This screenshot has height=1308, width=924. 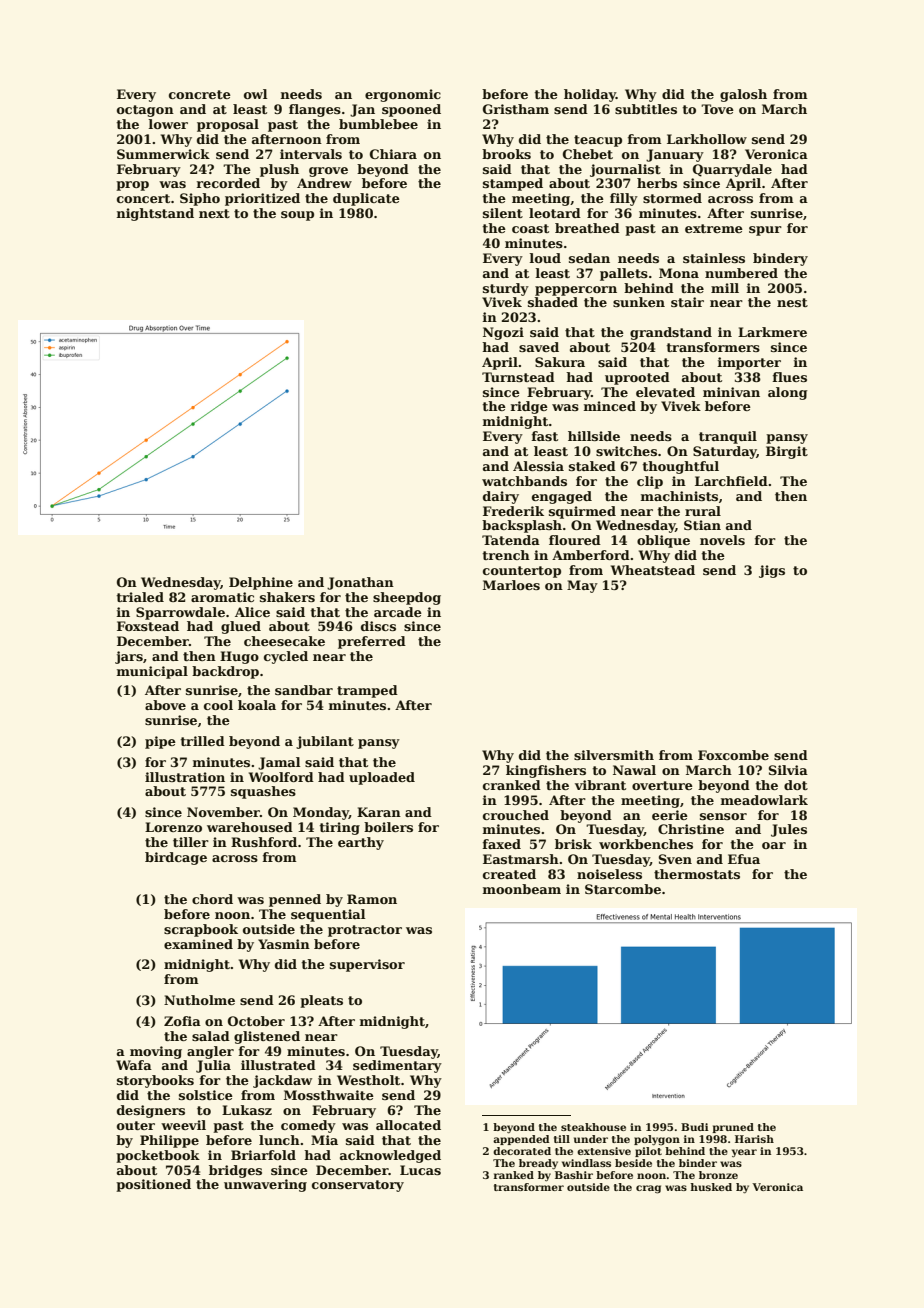 What do you see at coordinates (397, 1066) in the screenshot?
I see `sedimentary` at bounding box center [397, 1066].
